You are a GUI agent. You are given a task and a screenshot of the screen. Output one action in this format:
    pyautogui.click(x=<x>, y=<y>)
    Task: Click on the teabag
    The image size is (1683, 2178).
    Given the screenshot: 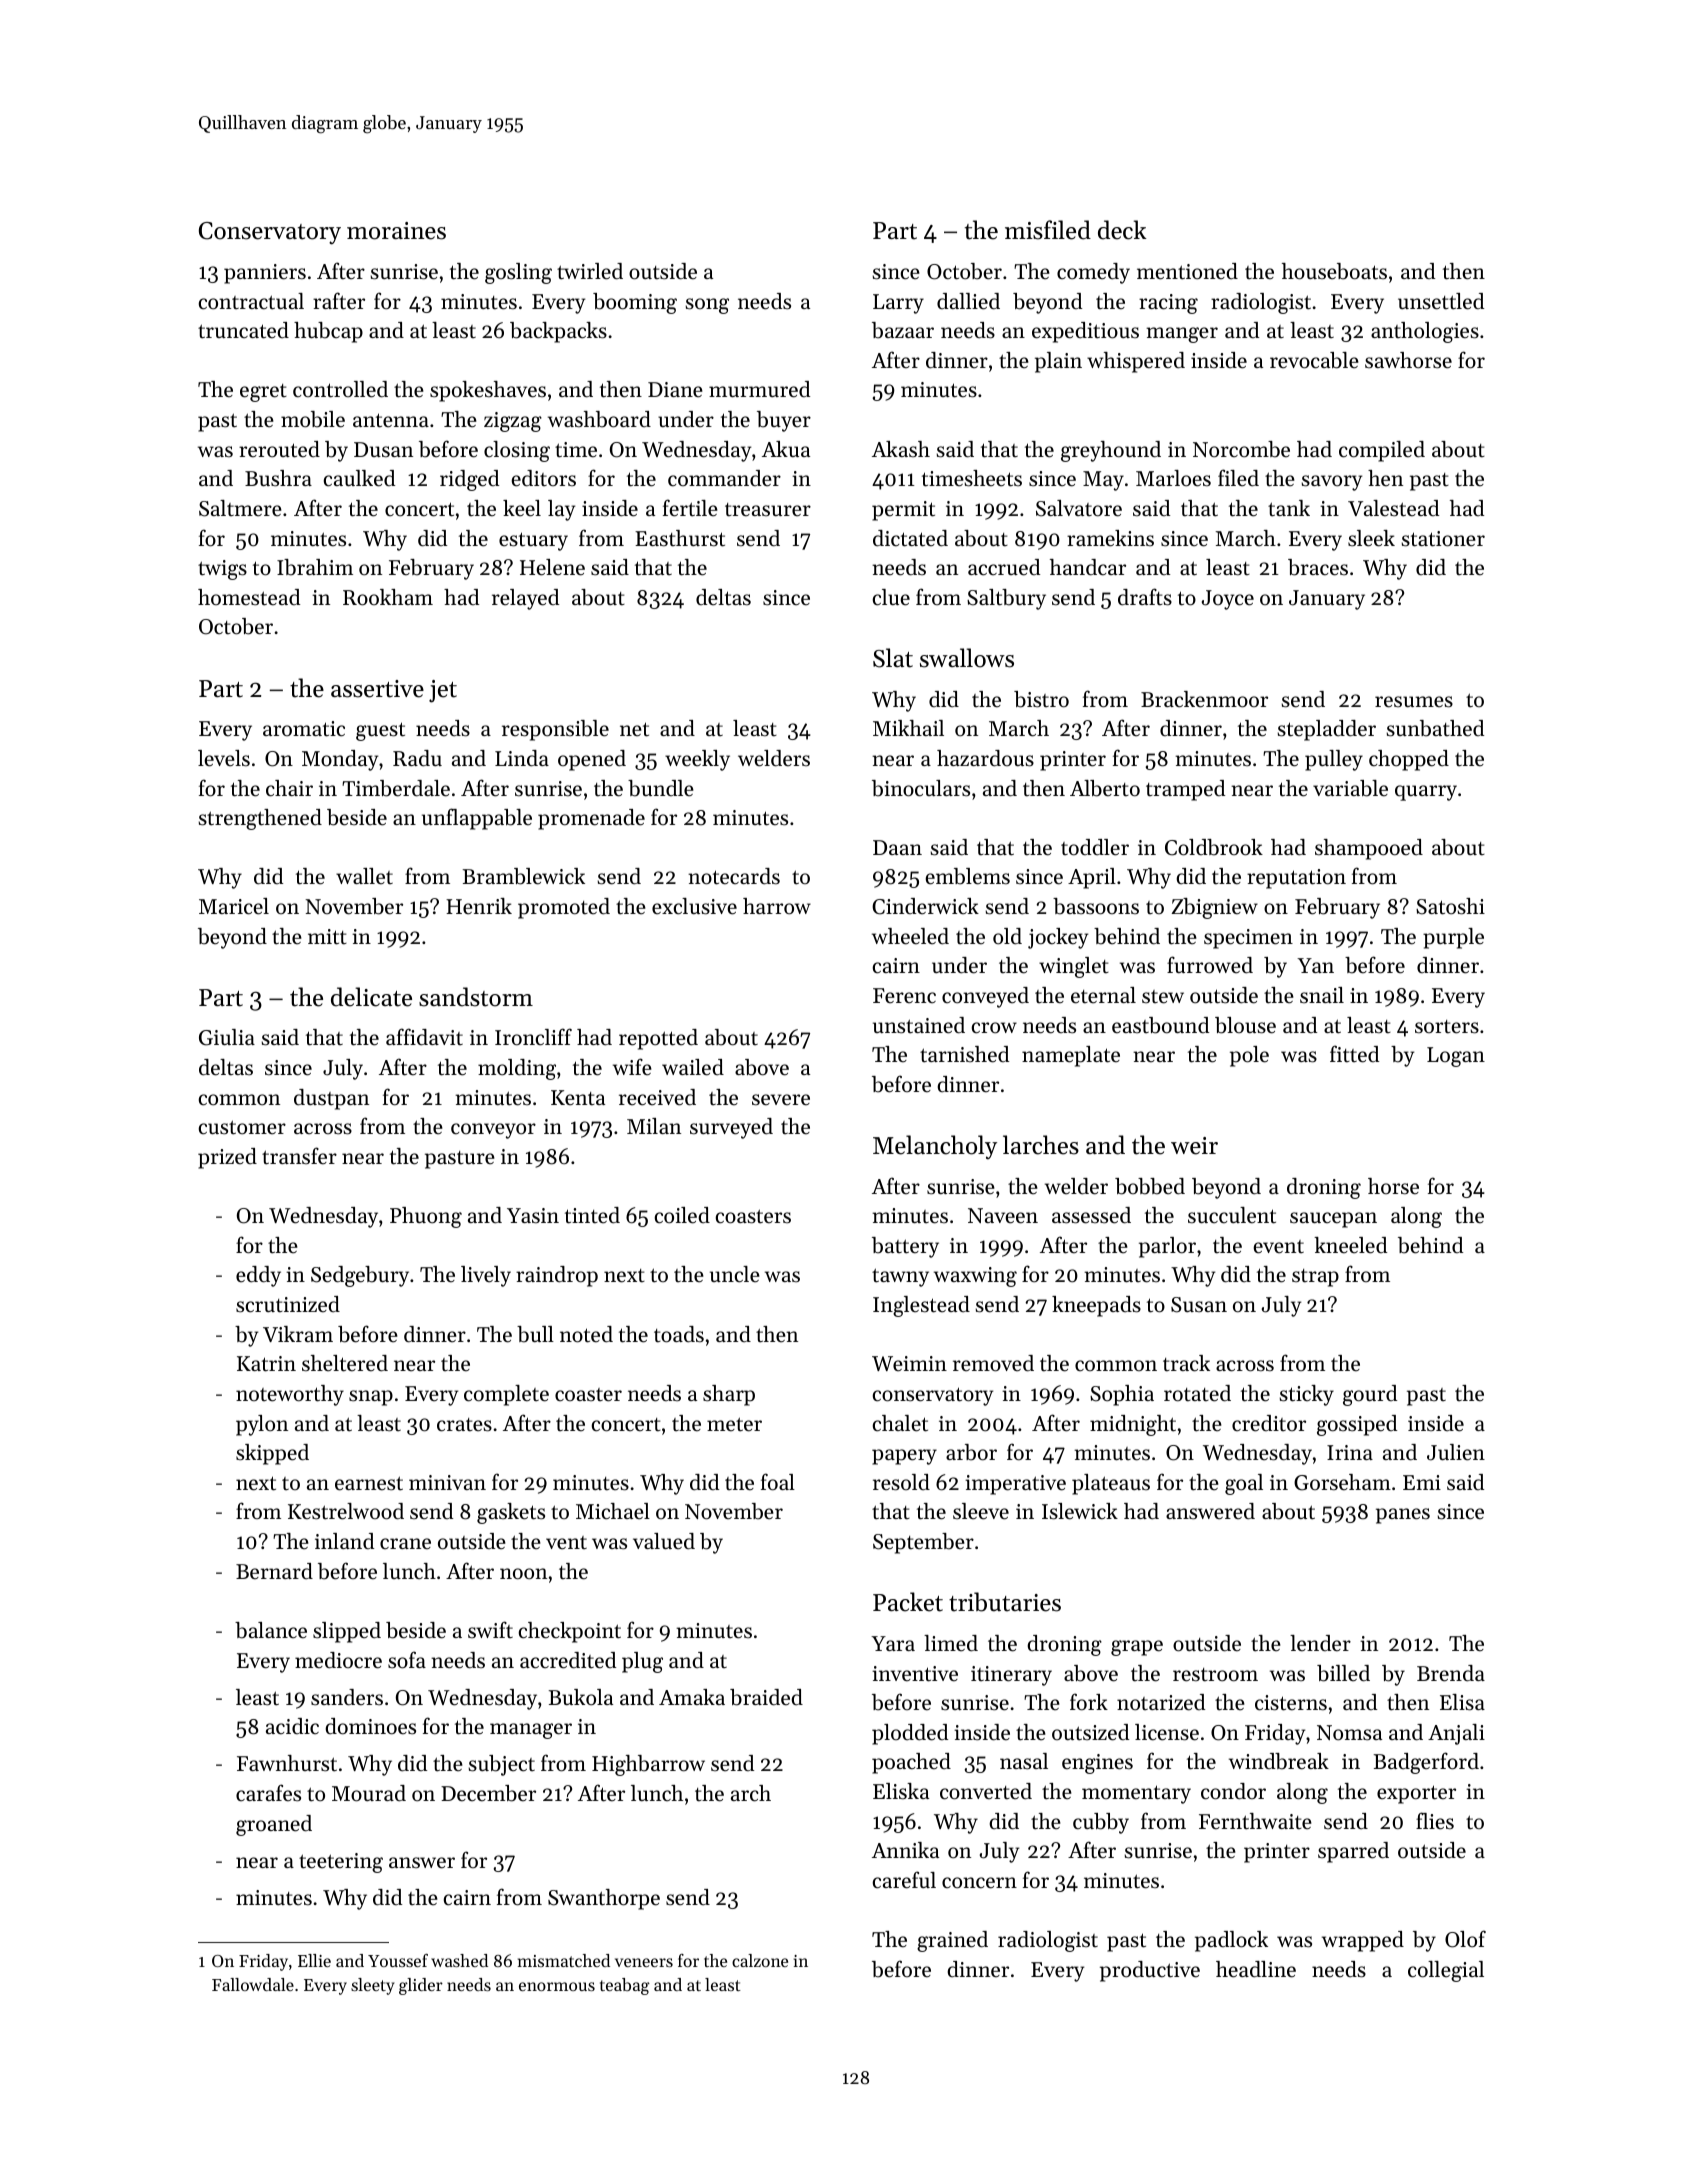 What is the action you would take?
    pyautogui.click(x=625, y=1986)
